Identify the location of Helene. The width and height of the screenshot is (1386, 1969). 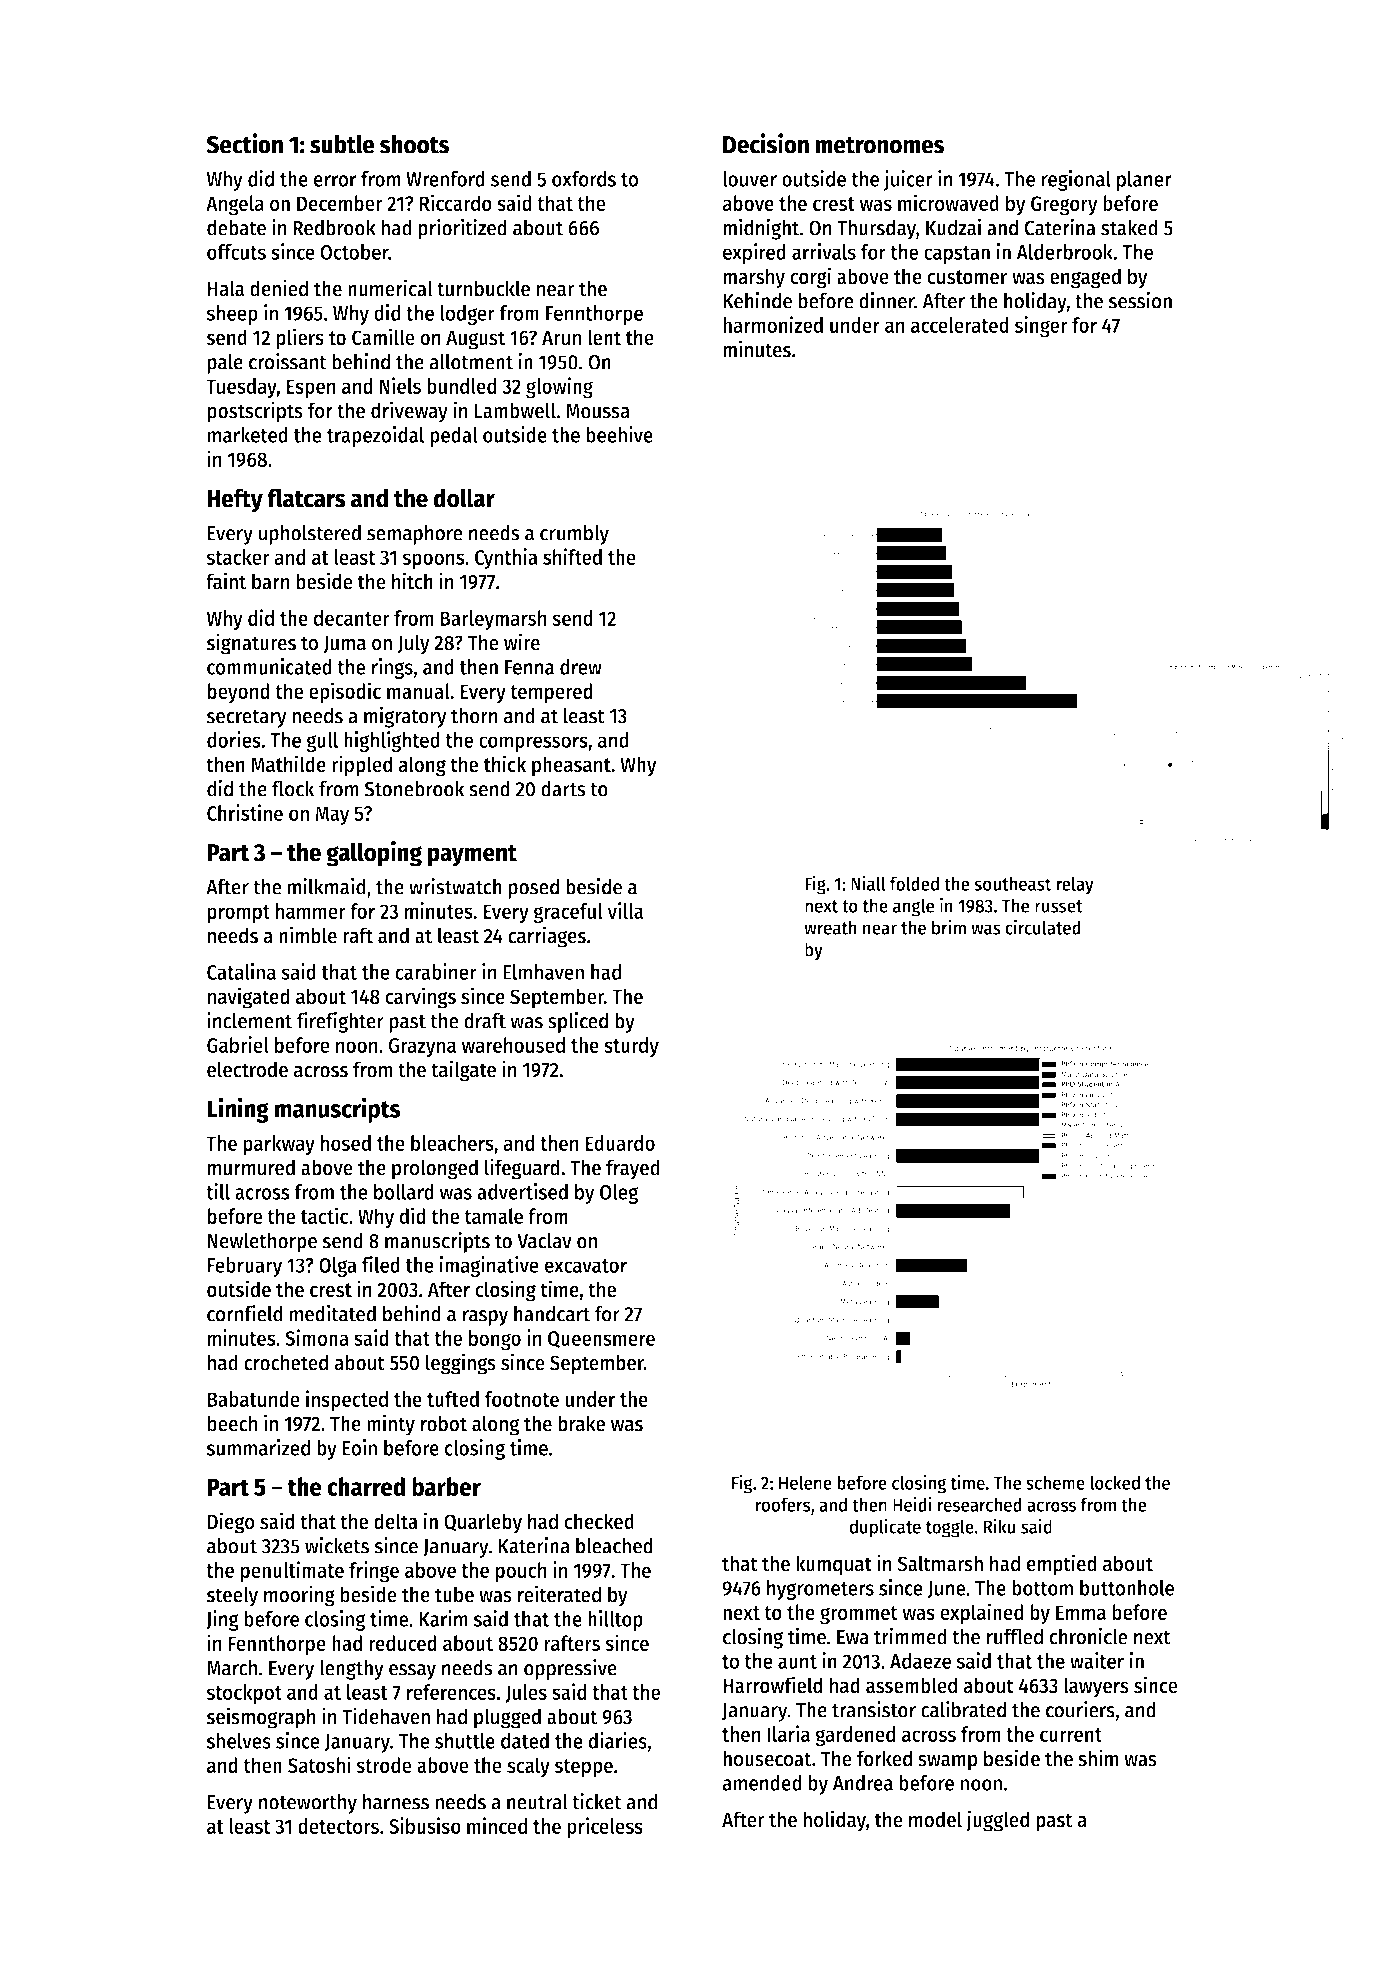
(805, 1482).
